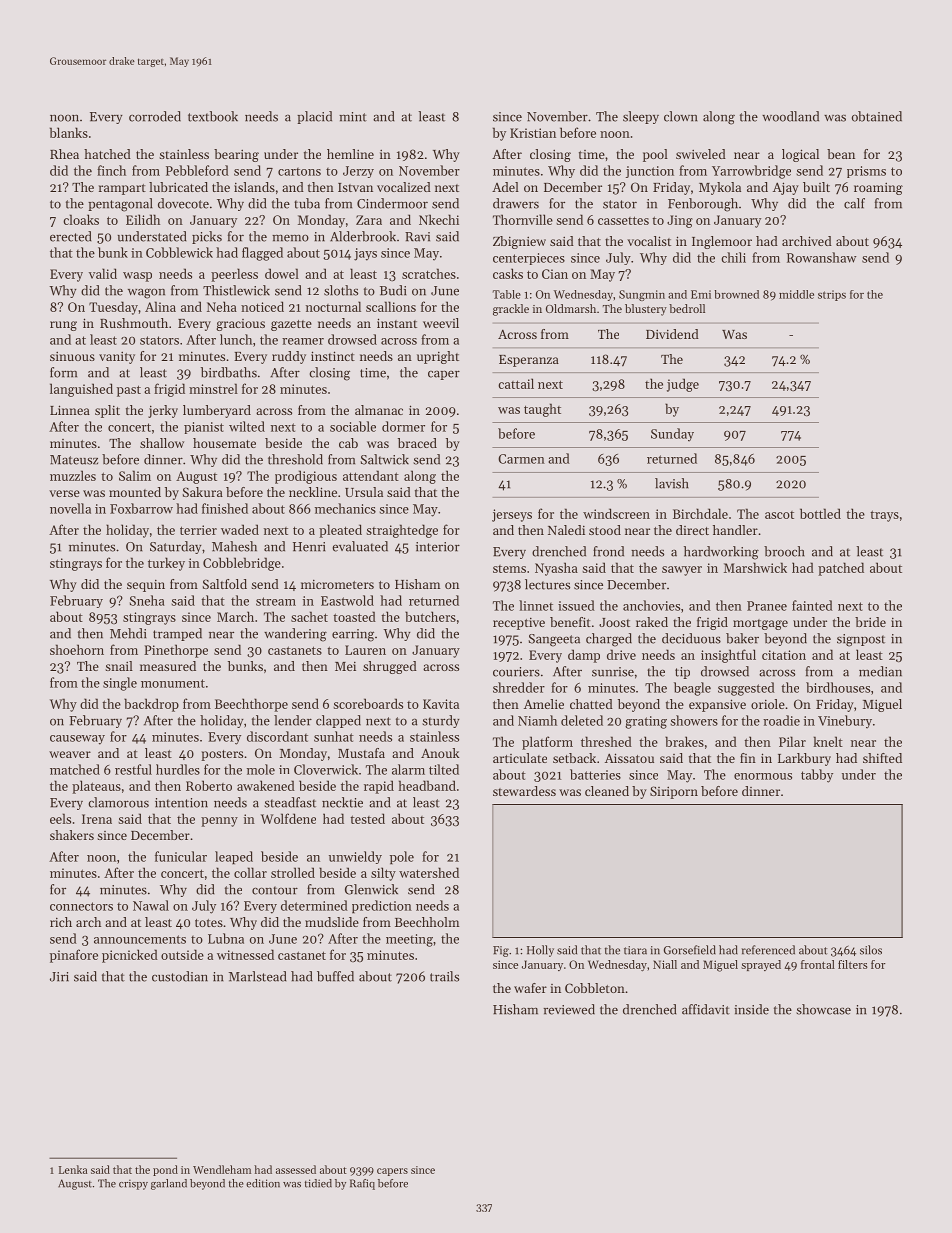  I want to click on islands, so click(254, 187).
